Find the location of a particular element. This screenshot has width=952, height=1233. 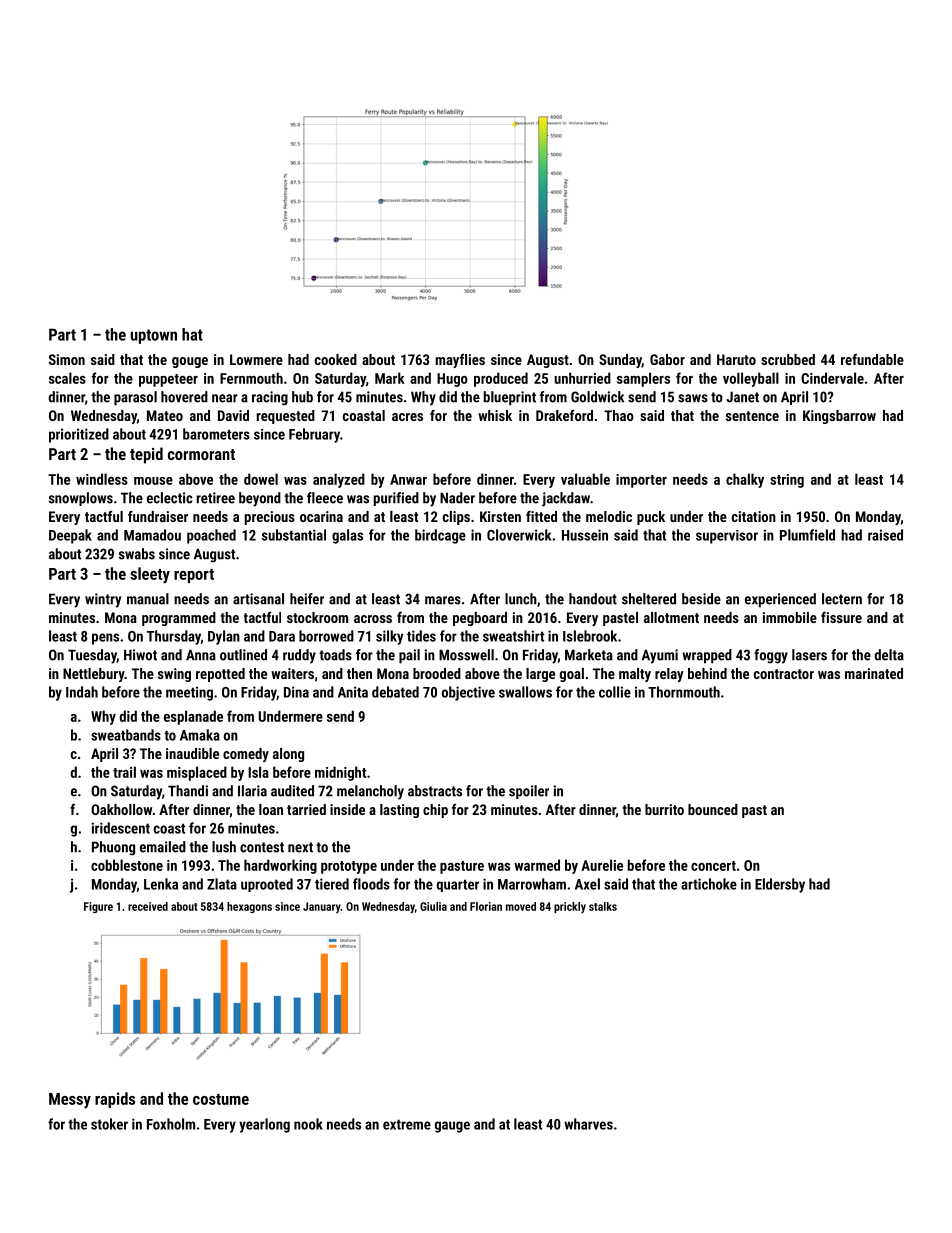

Deepak is located at coordinates (70, 536).
